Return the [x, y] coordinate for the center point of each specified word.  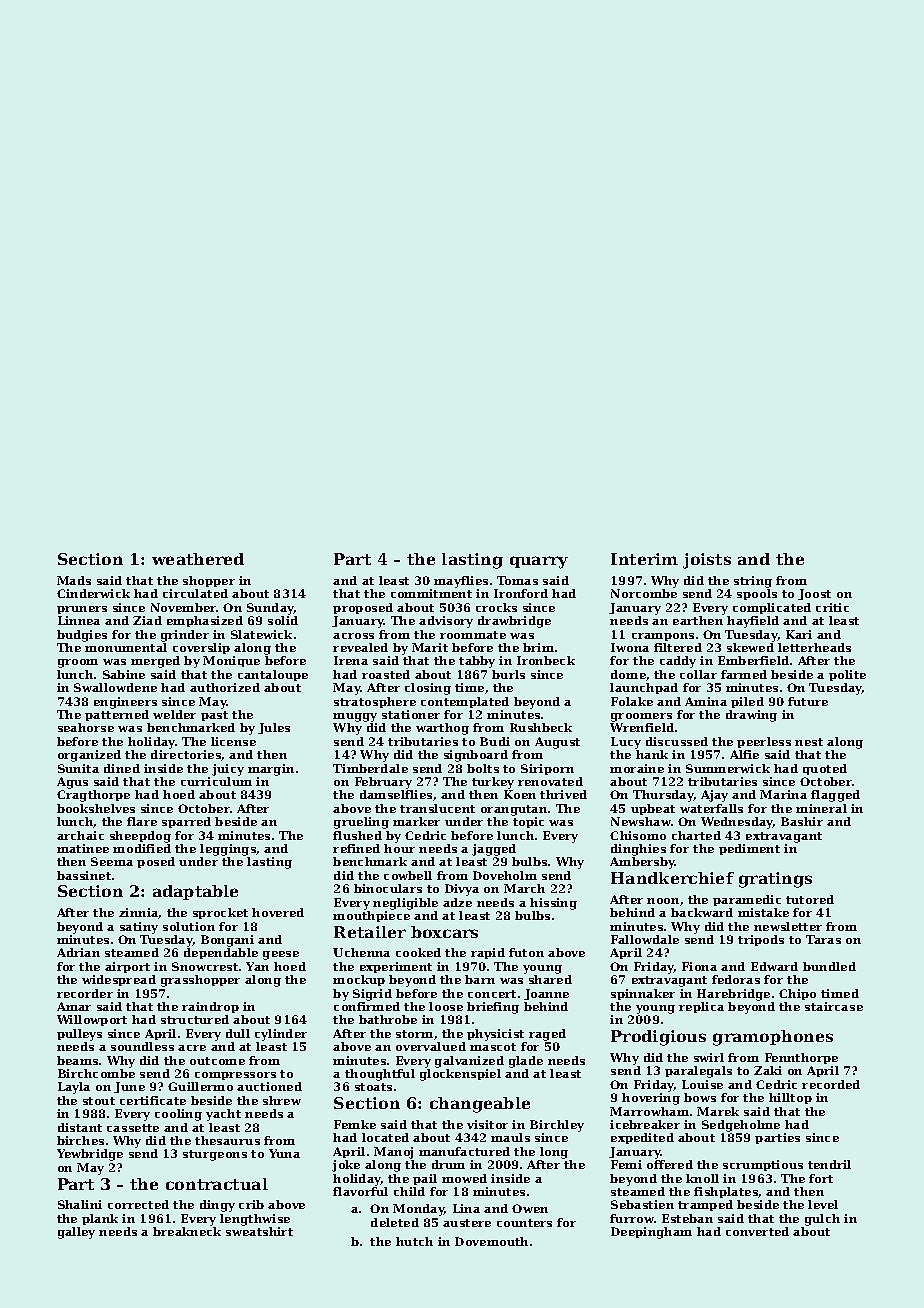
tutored [810, 899]
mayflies [461, 582]
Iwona [630, 647]
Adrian [78, 952]
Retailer [370, 932]
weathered [198, 559]
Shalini [80, 1204]
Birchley [557, 1126]
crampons [663, 637]
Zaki [768, 1070]
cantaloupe [273, 675]
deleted [395, 1222]
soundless [142, 1046]
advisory [446, 622]
